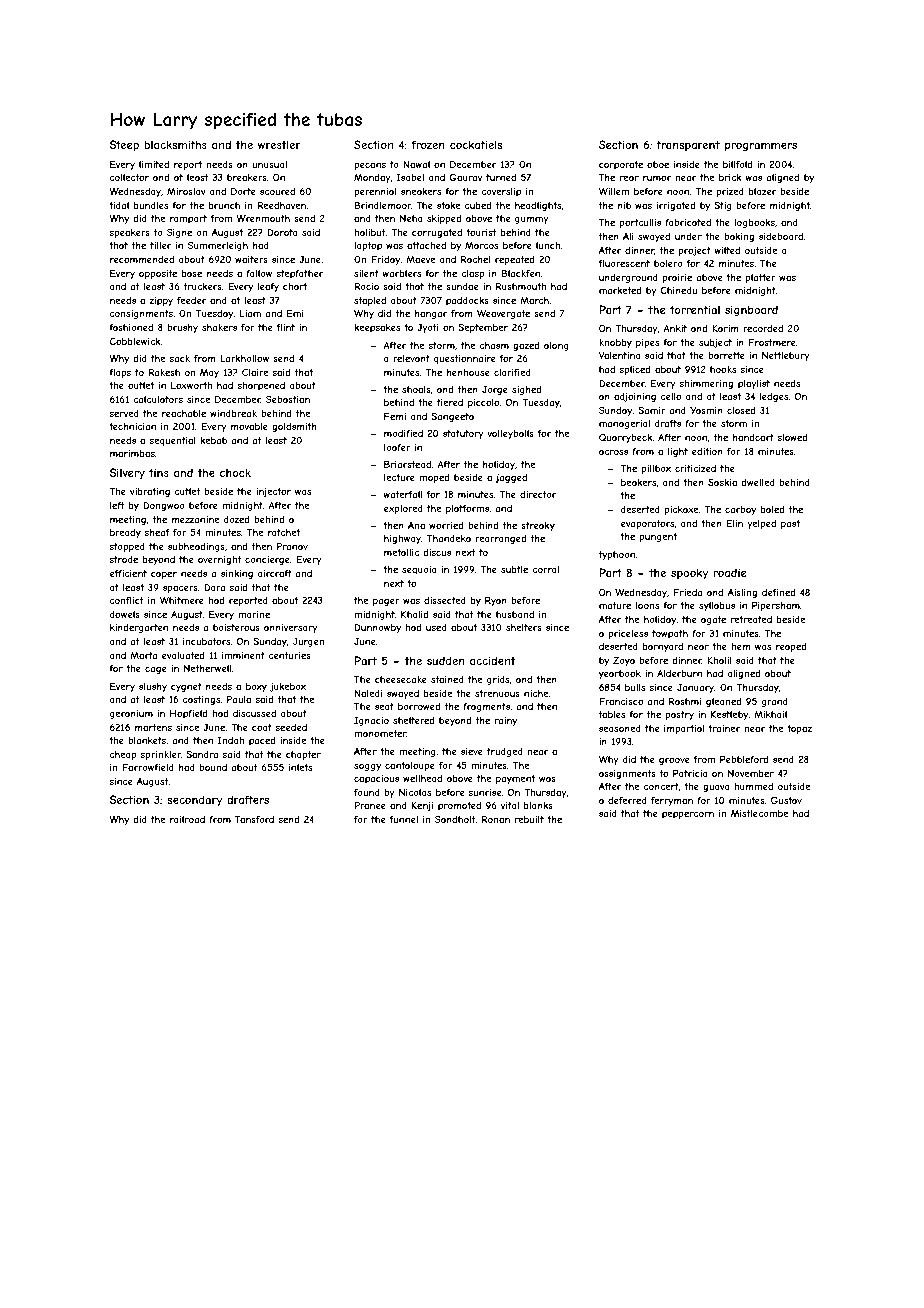 This page has width=924, height=1308. What do you see at coordinates (538, 526) in the page?
I see `streaky` at bounding box center [538, 526].
